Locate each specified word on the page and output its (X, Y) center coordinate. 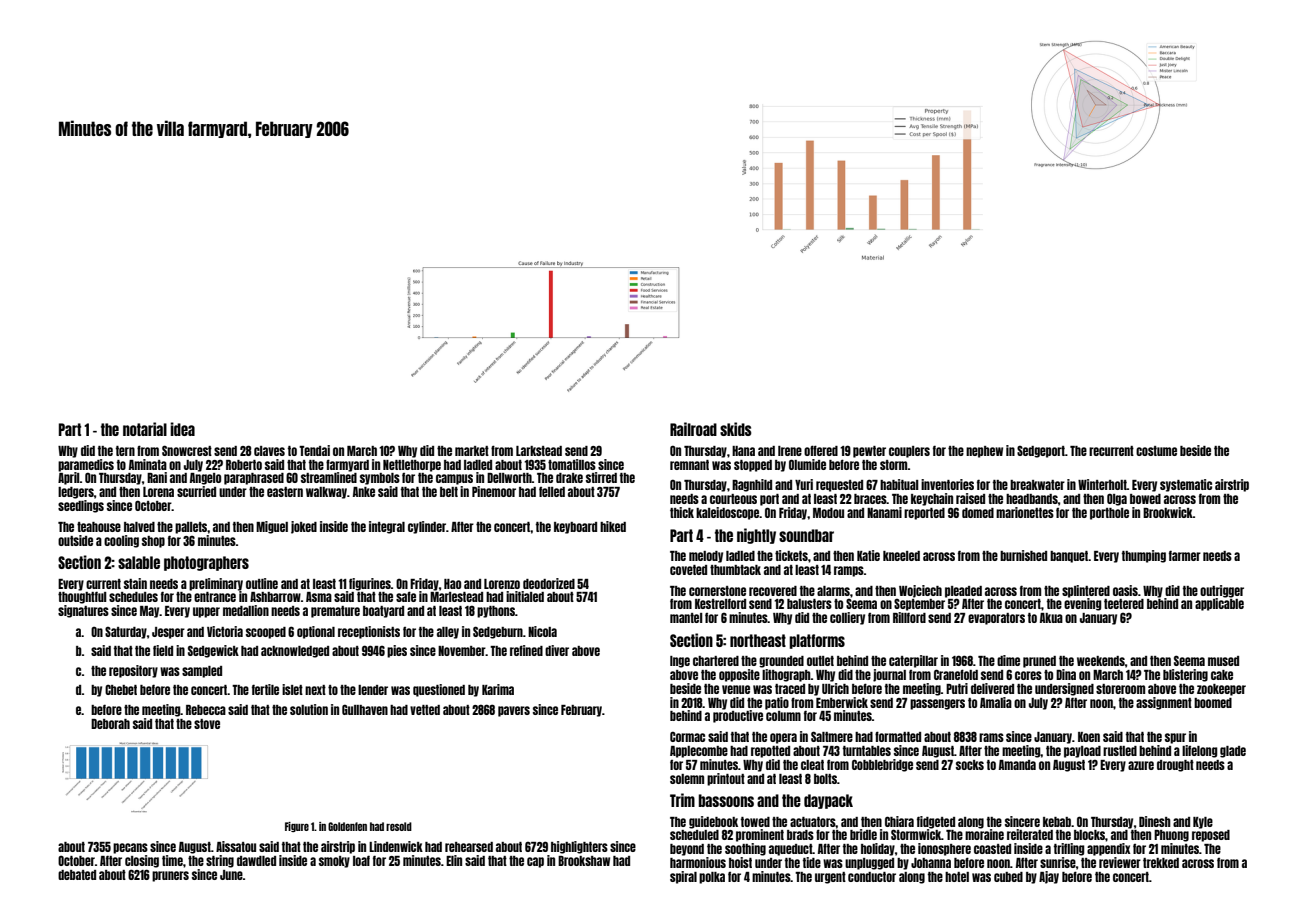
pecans (130, 848)
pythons (496, 612)
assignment (1164, 703)
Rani (157, 477)
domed (978, 513)
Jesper (168, 633)
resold (399, 826)
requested (839, 486)
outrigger (1222, 591)
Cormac (687, 736)
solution (309, 709)
